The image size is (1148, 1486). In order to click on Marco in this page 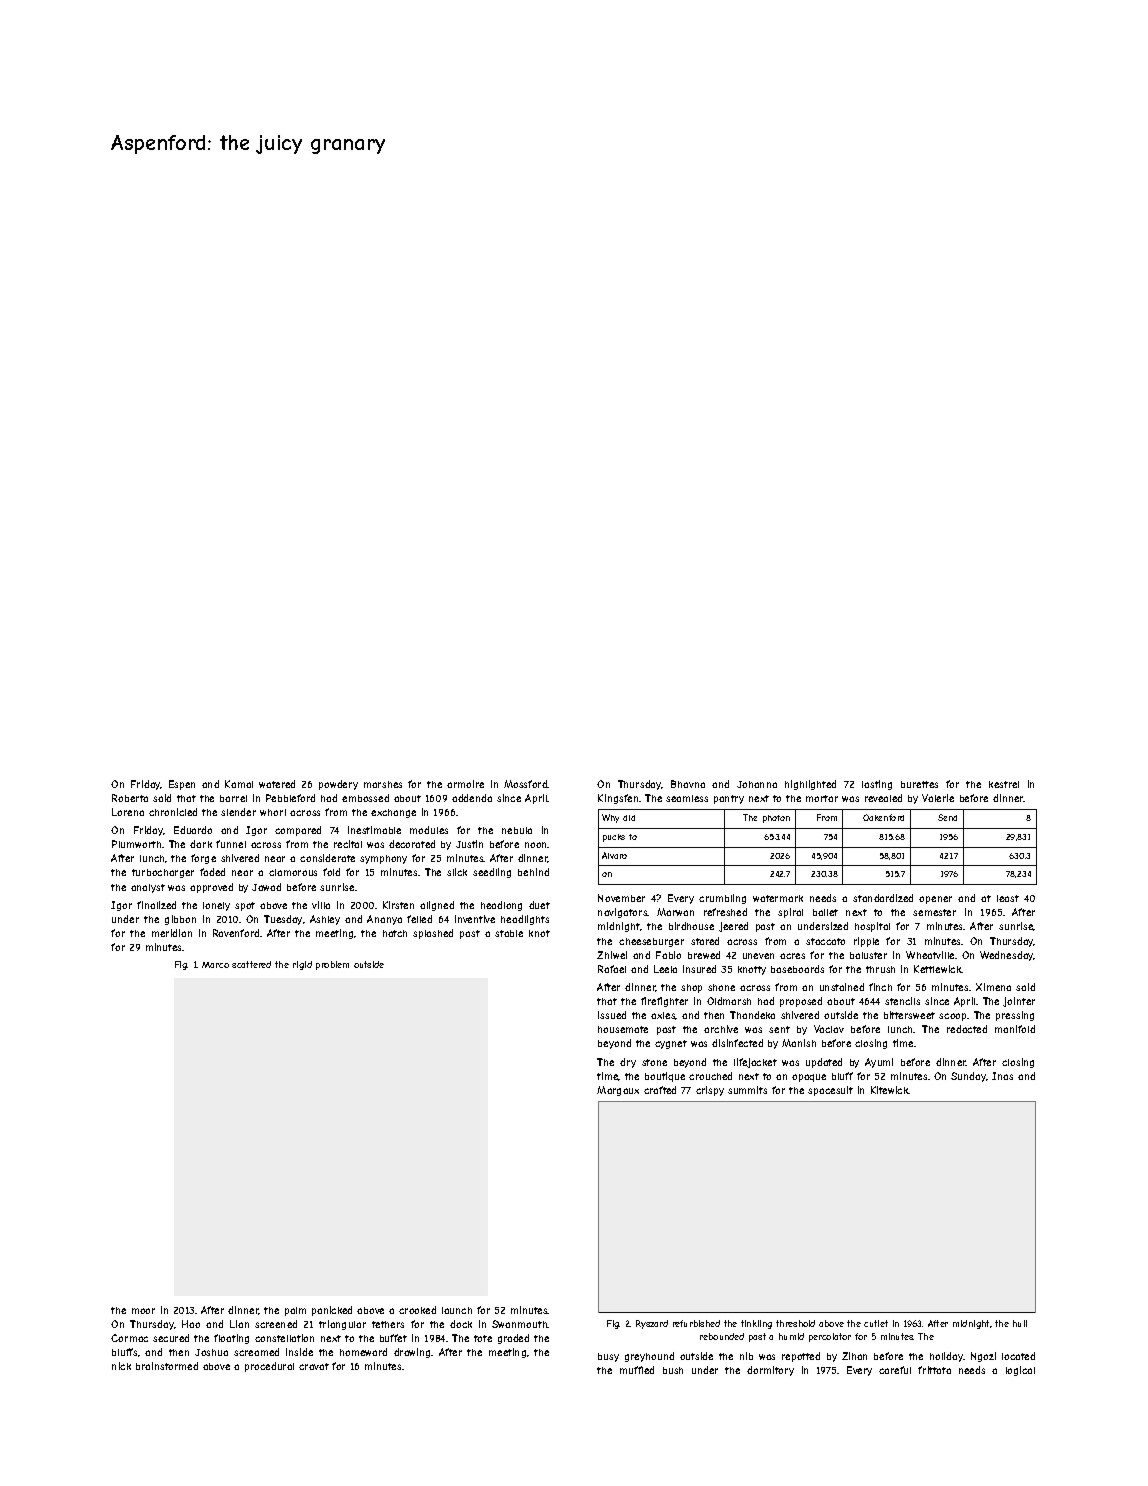, I will do `click(215, 965)`.
